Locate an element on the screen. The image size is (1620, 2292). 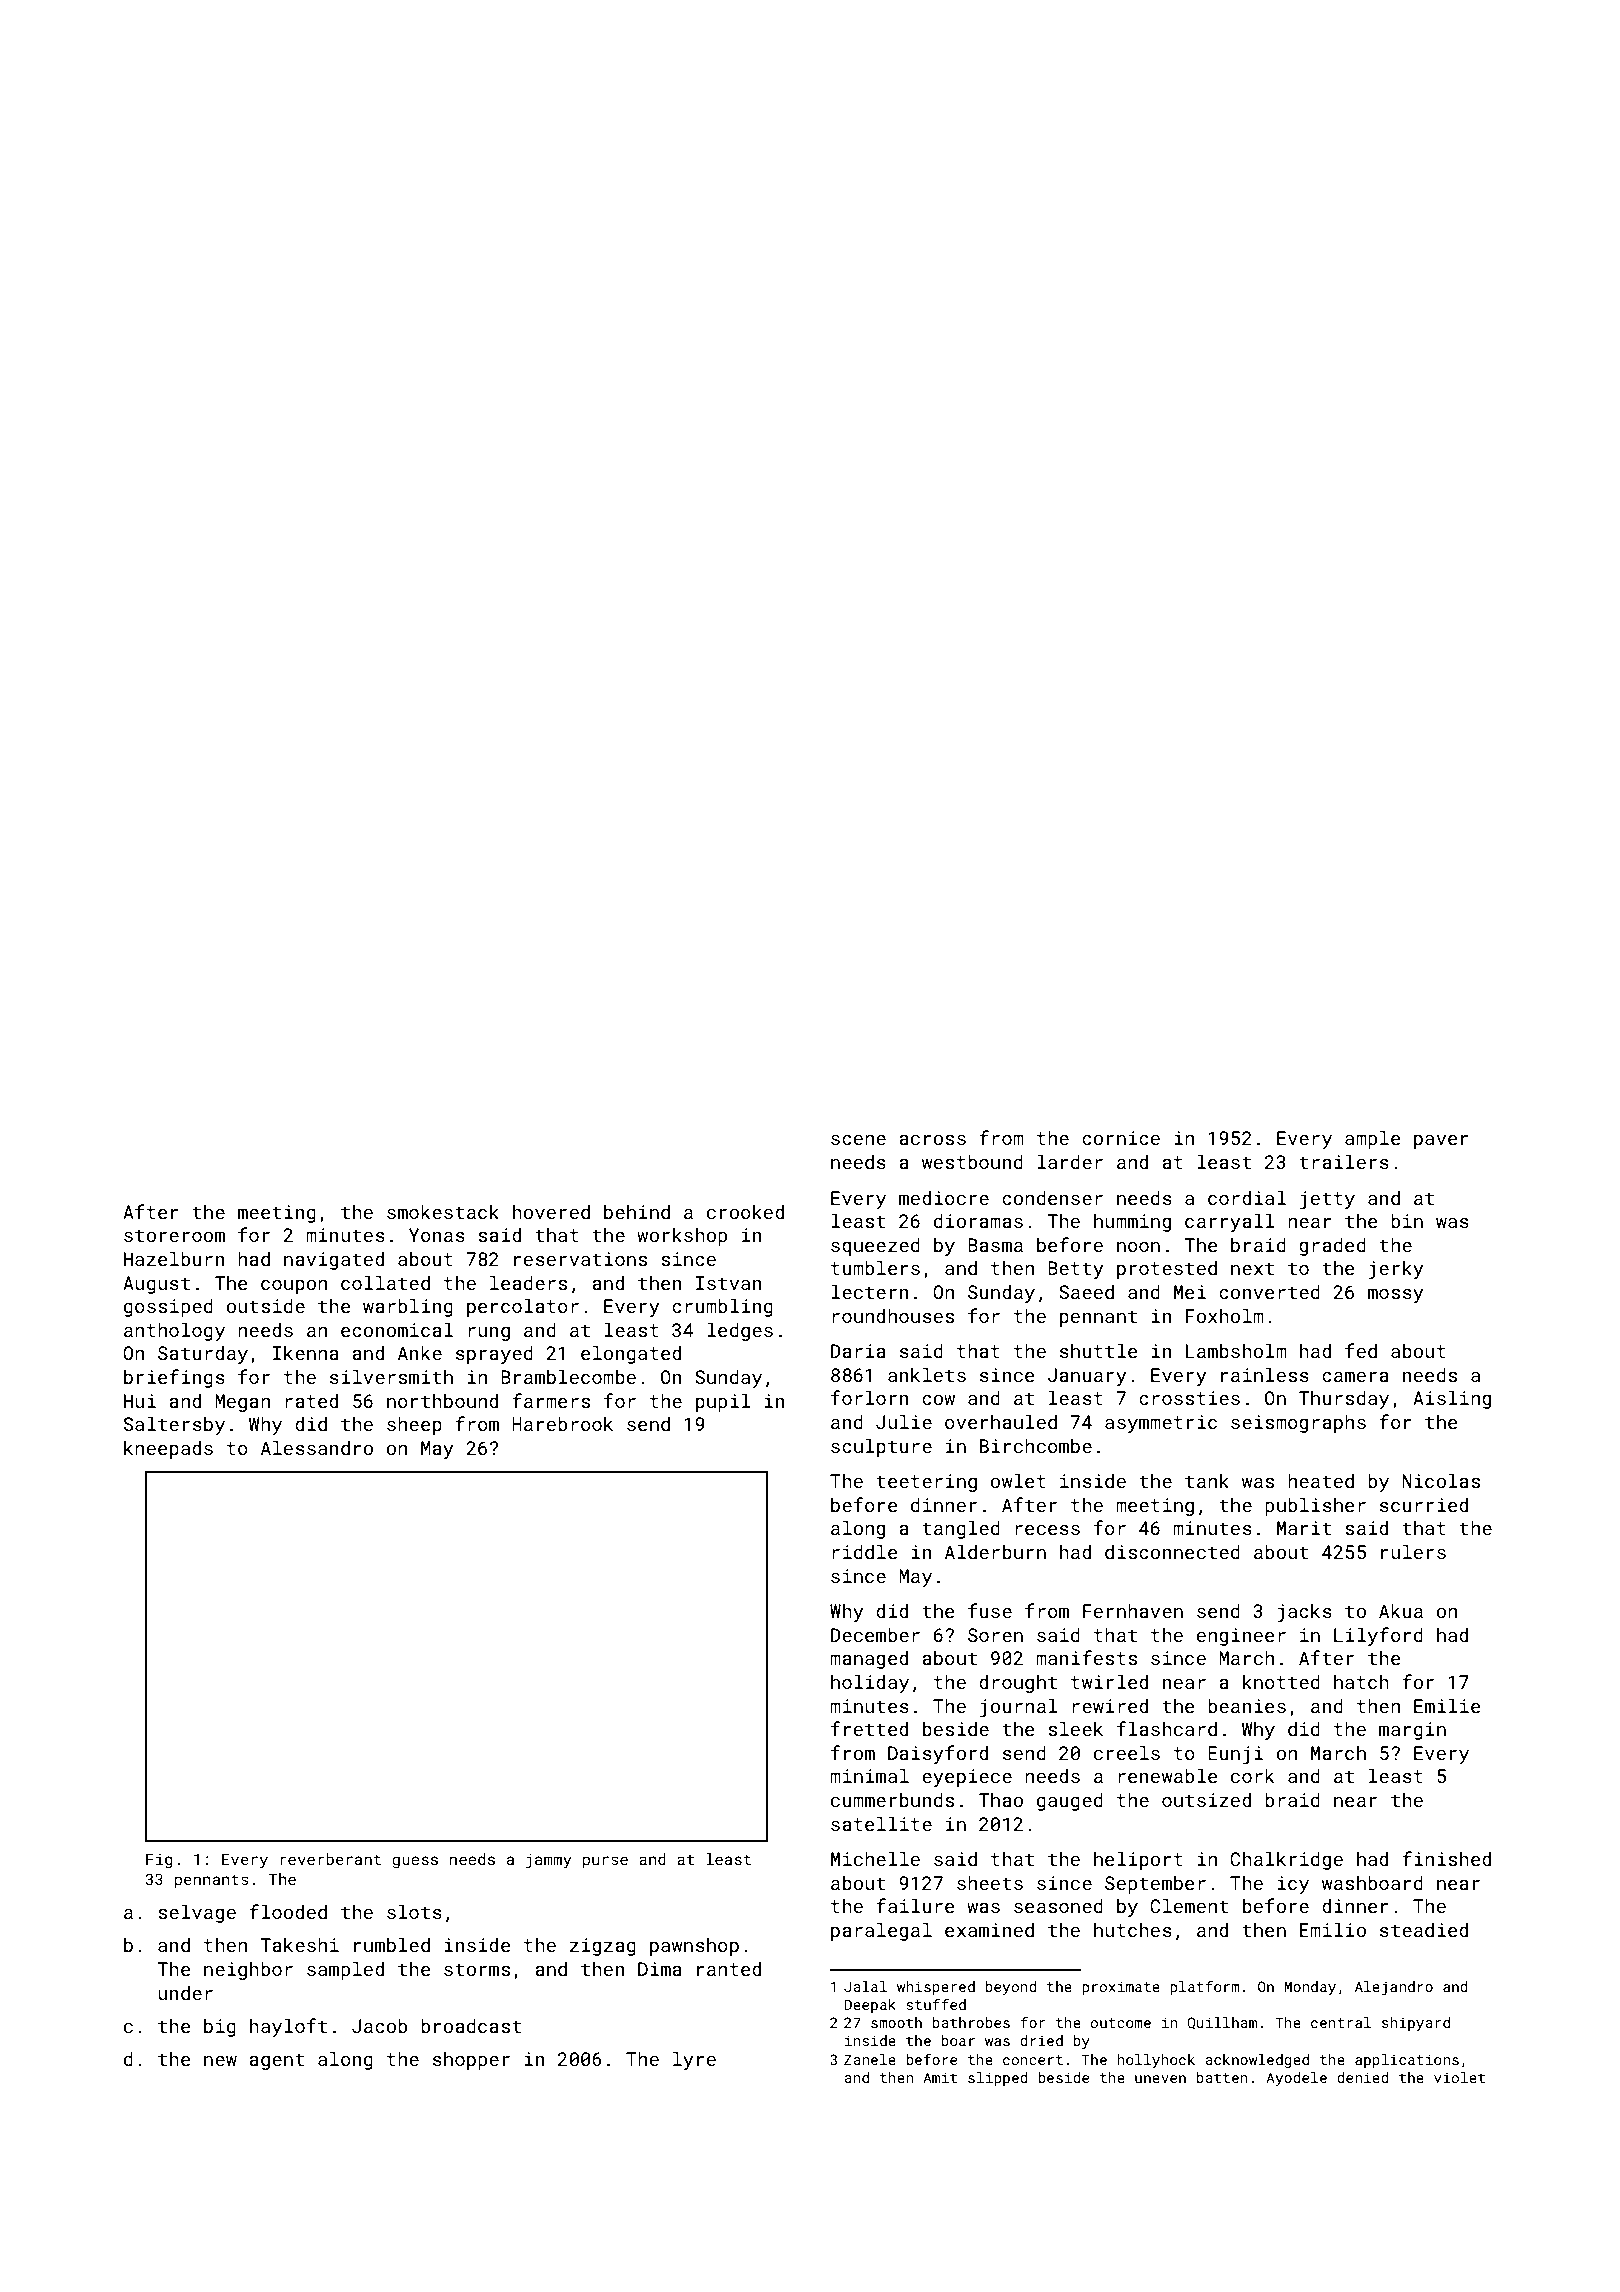
smokestack is located at coordinates (443, 1211).
